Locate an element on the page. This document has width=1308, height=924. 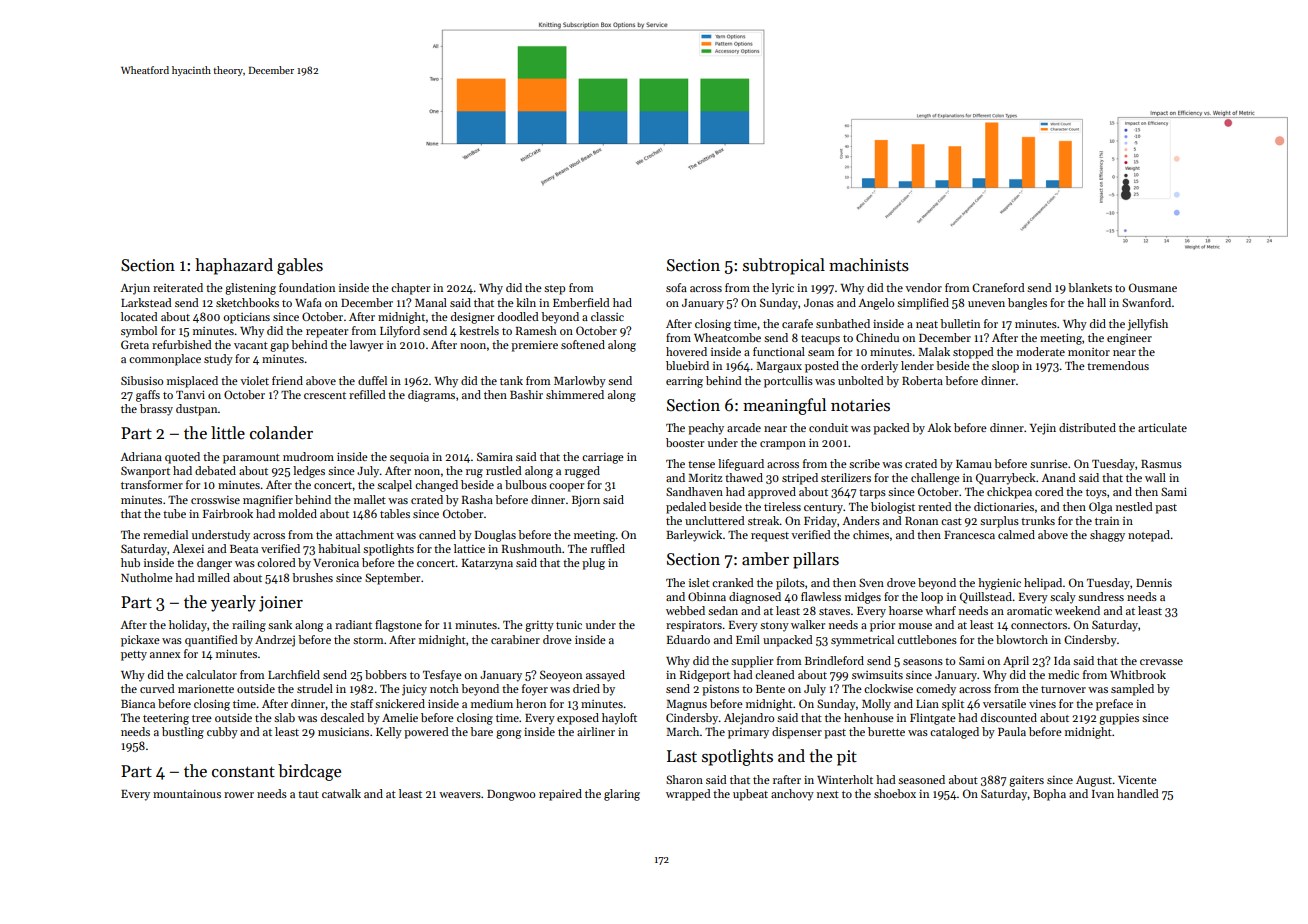
bangles is located at coordinates (1027, 304).
